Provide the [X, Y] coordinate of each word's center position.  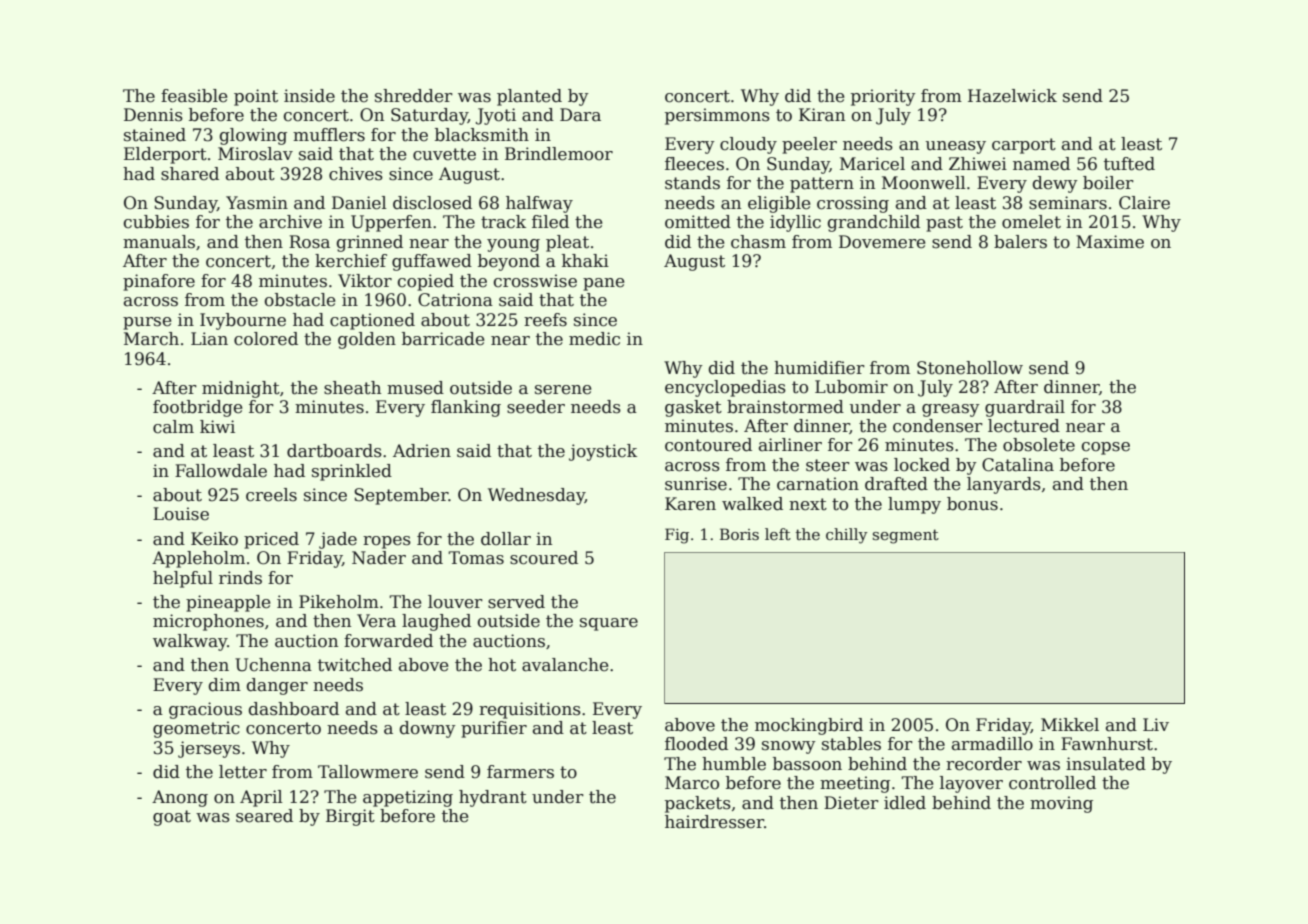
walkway [190, 642]
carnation [818, 484]
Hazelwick [1012, 96]
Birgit [350, 817]
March [151, 339]
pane [603, 284]
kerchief [351, 261]
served [516, 602]
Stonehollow [970, 368]
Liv [1156, 724]
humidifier [819, 368]
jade [338, 540]
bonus [972, 504]
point [256, 97]
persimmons [717, 116]
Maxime [1110, 242]
